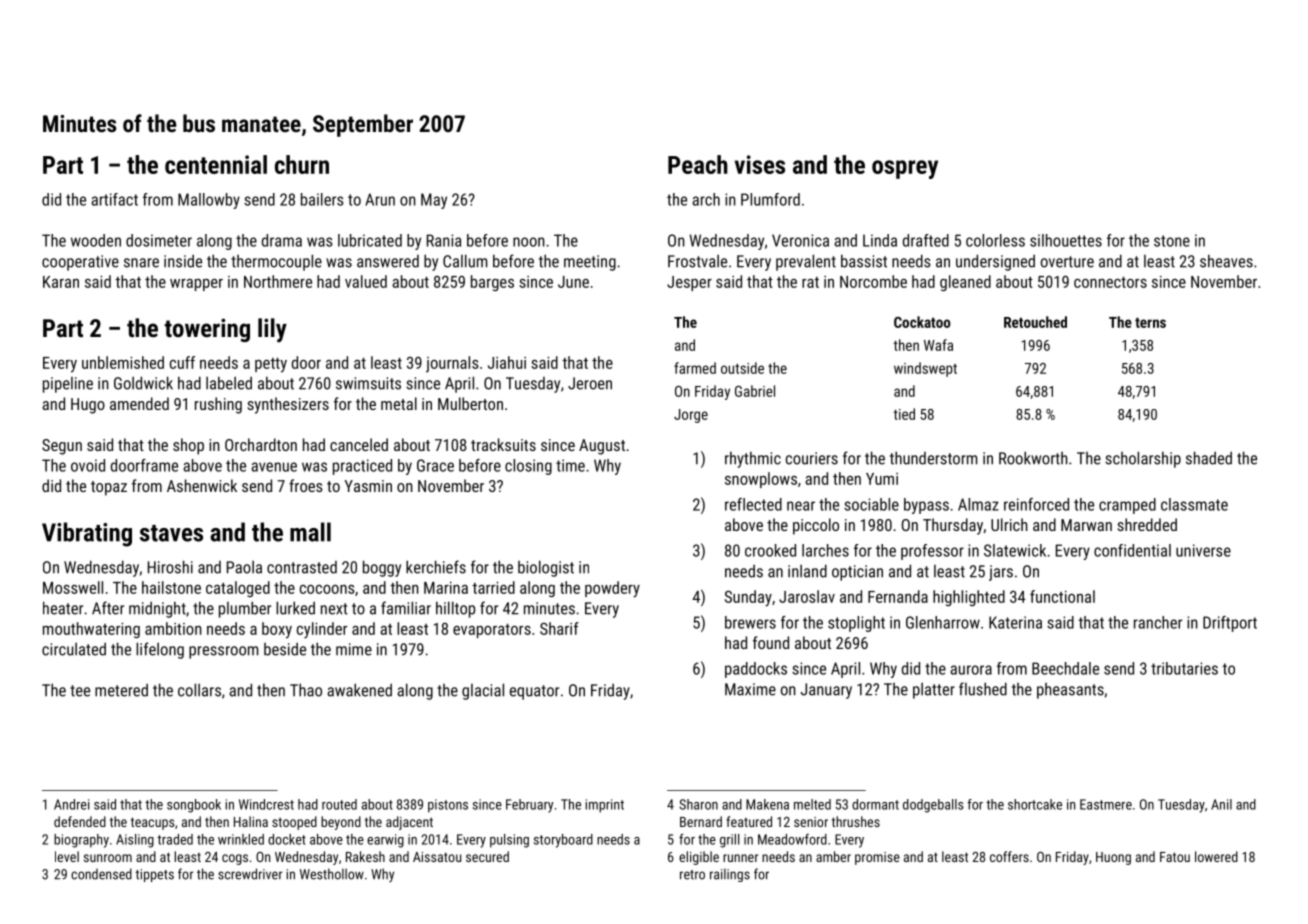 Image resolution: width=1308 pixels, height=924 pixels. I want to click on churn, so click(302, 164).
